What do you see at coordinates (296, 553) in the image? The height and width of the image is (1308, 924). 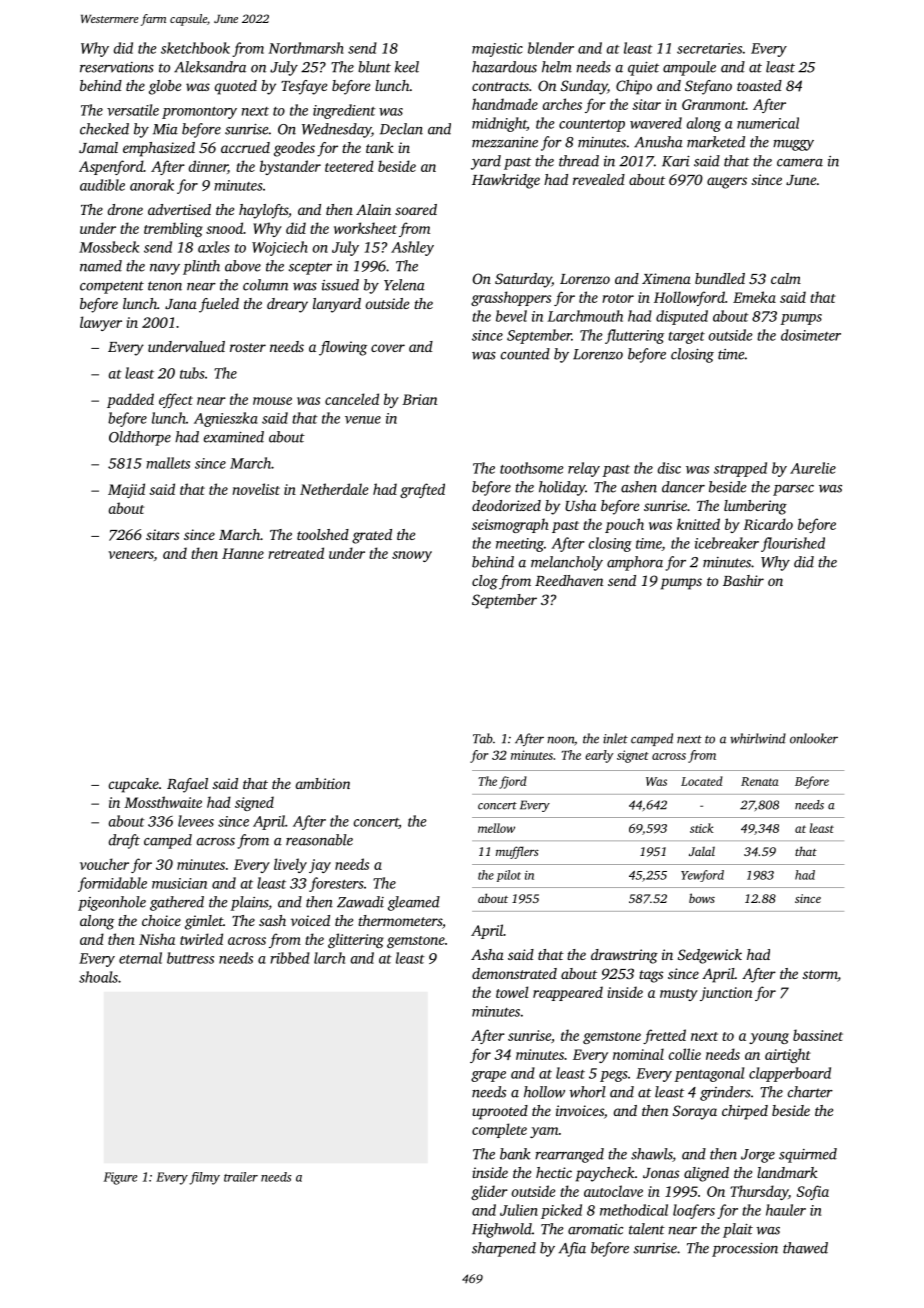 I see `retreated` at bounding box center [296, 553].
